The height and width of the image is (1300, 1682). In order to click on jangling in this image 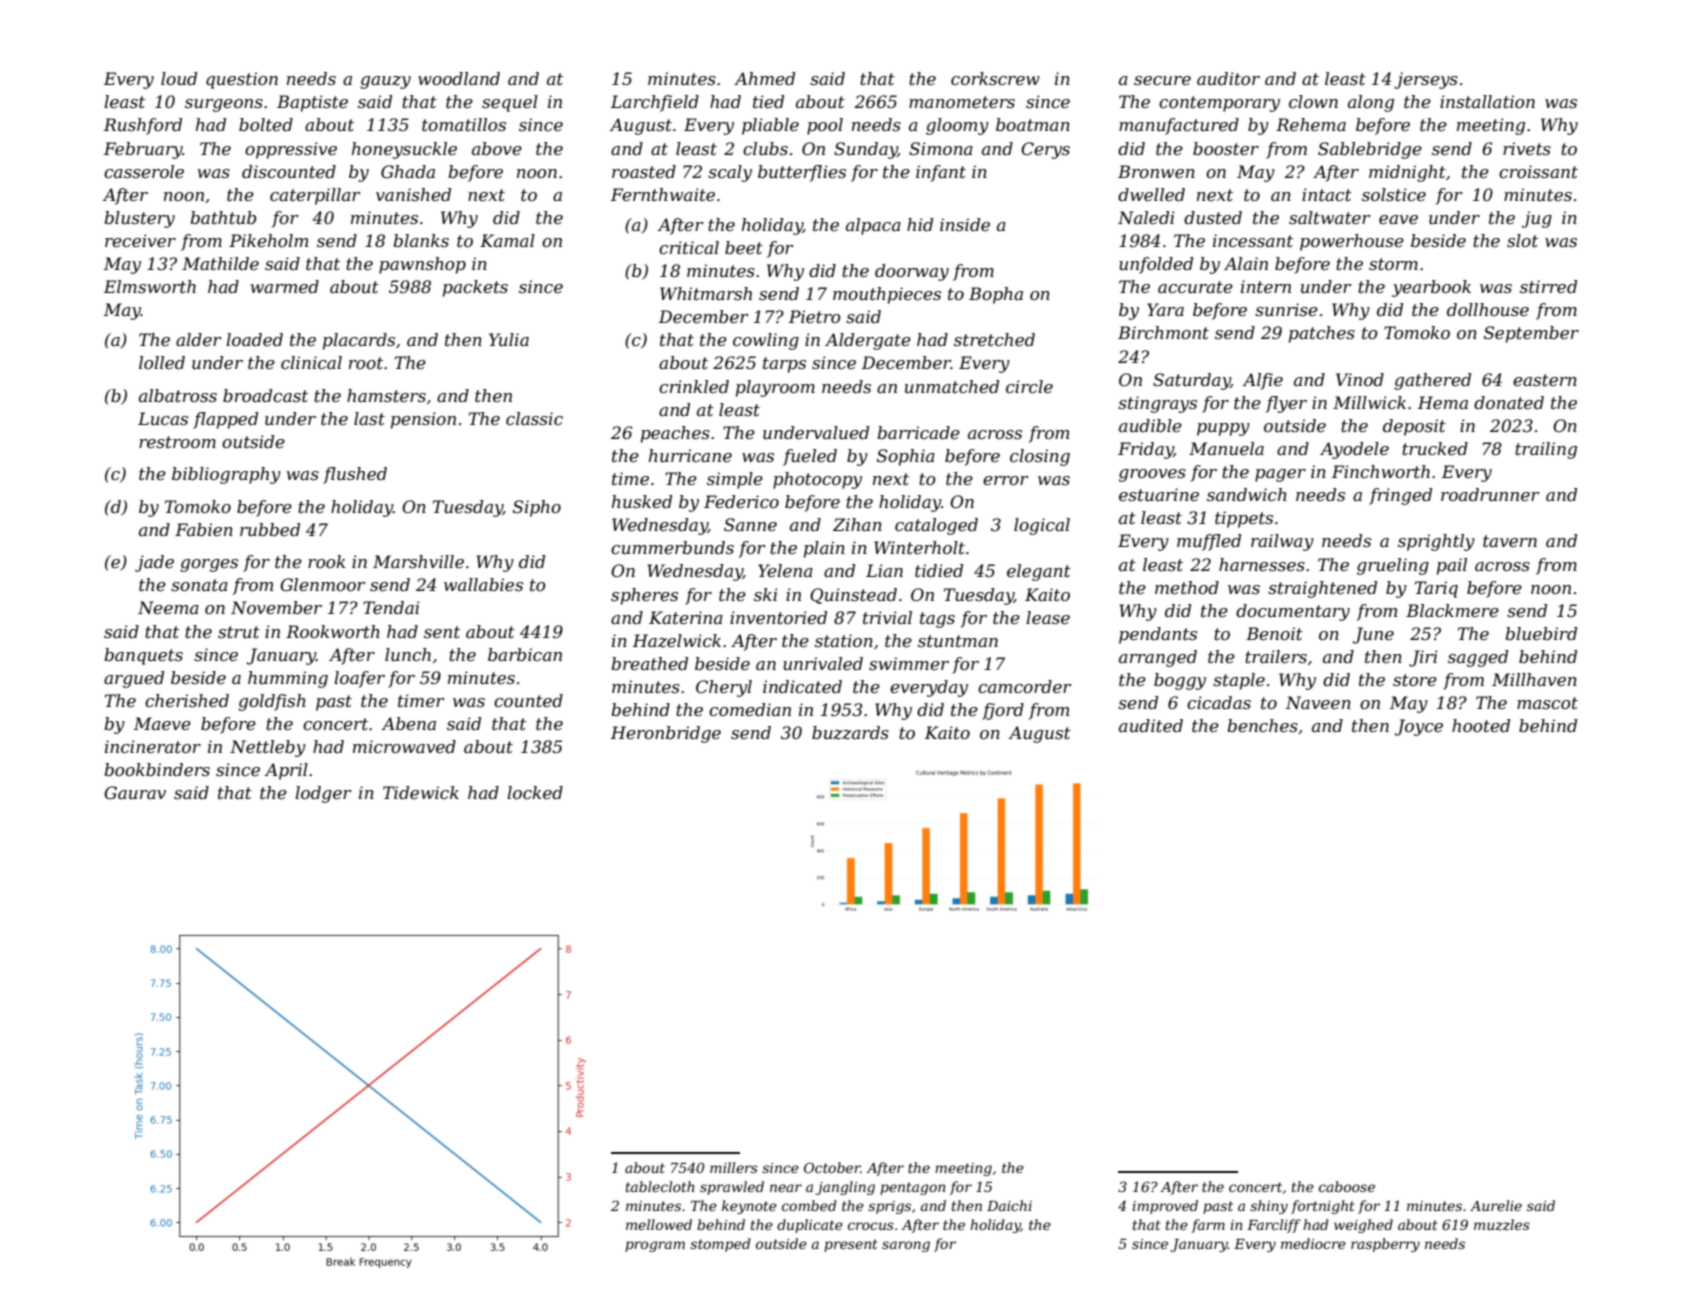, I will do `click(845, 1188)`.
